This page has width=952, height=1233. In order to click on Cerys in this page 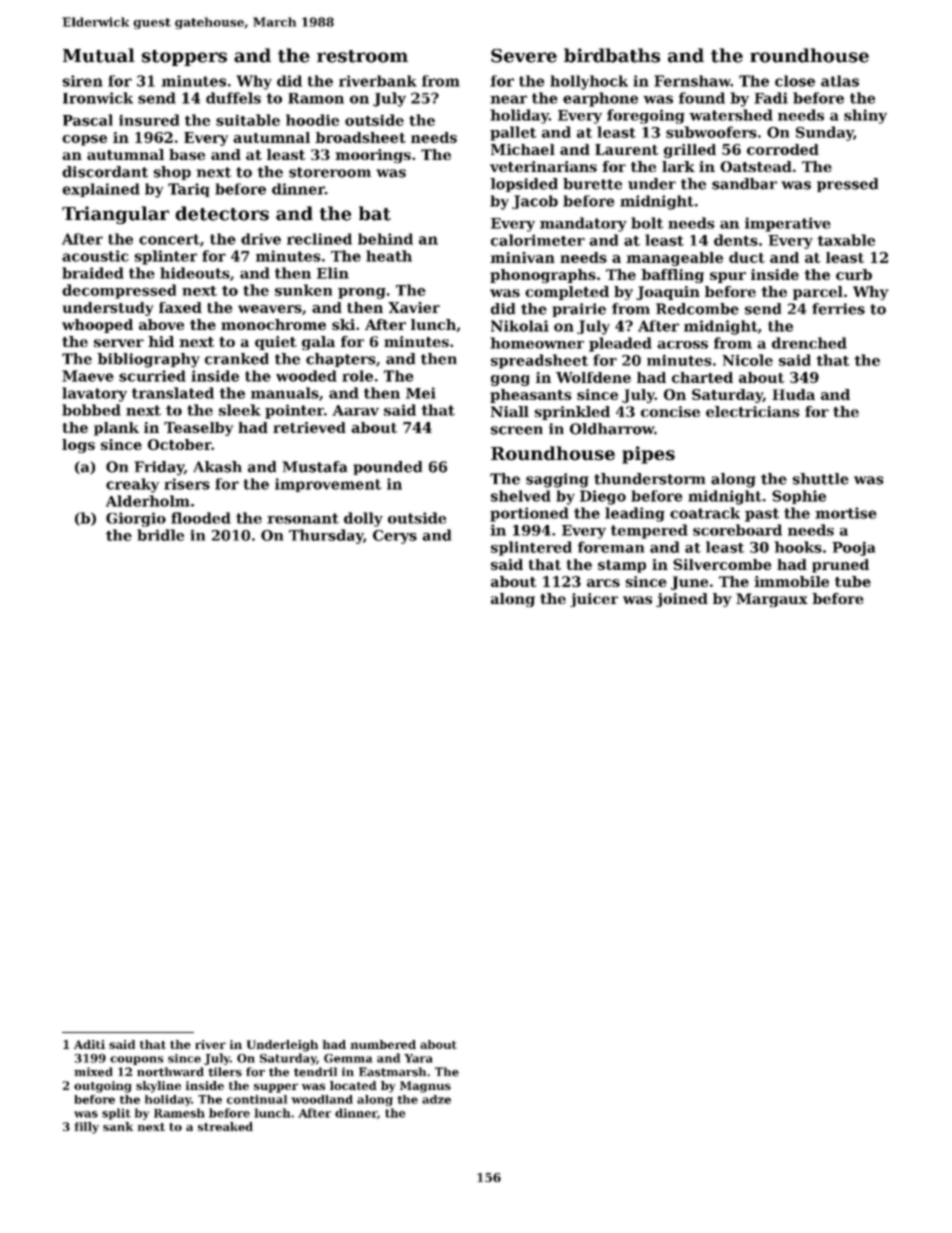, I will do `click(395, 537)`.
